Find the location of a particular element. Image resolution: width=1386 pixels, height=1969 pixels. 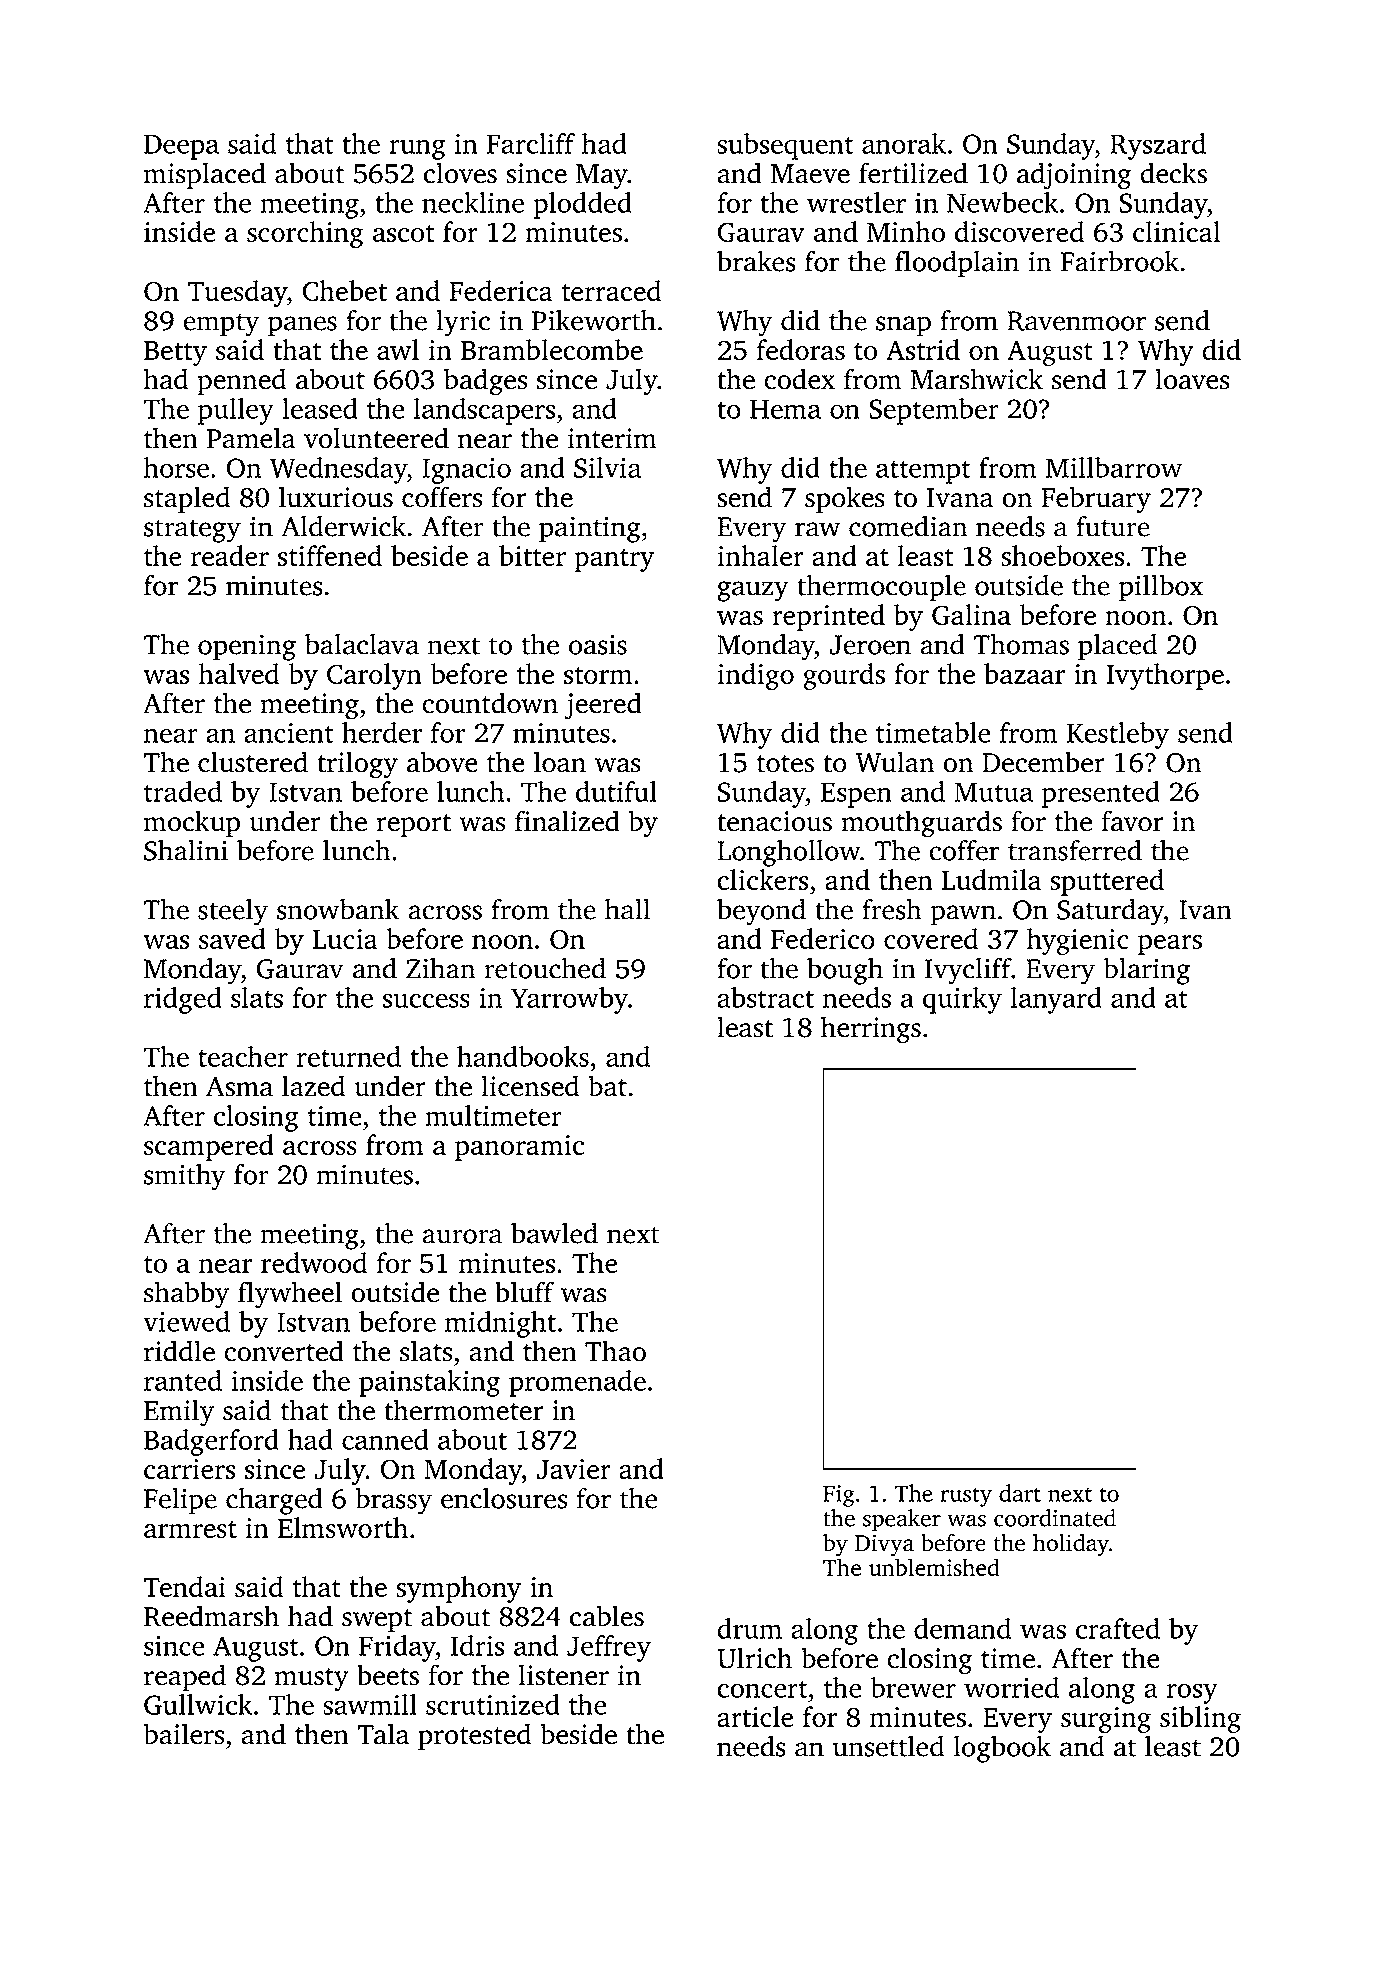

article is located at coordinates (755, 1716).
